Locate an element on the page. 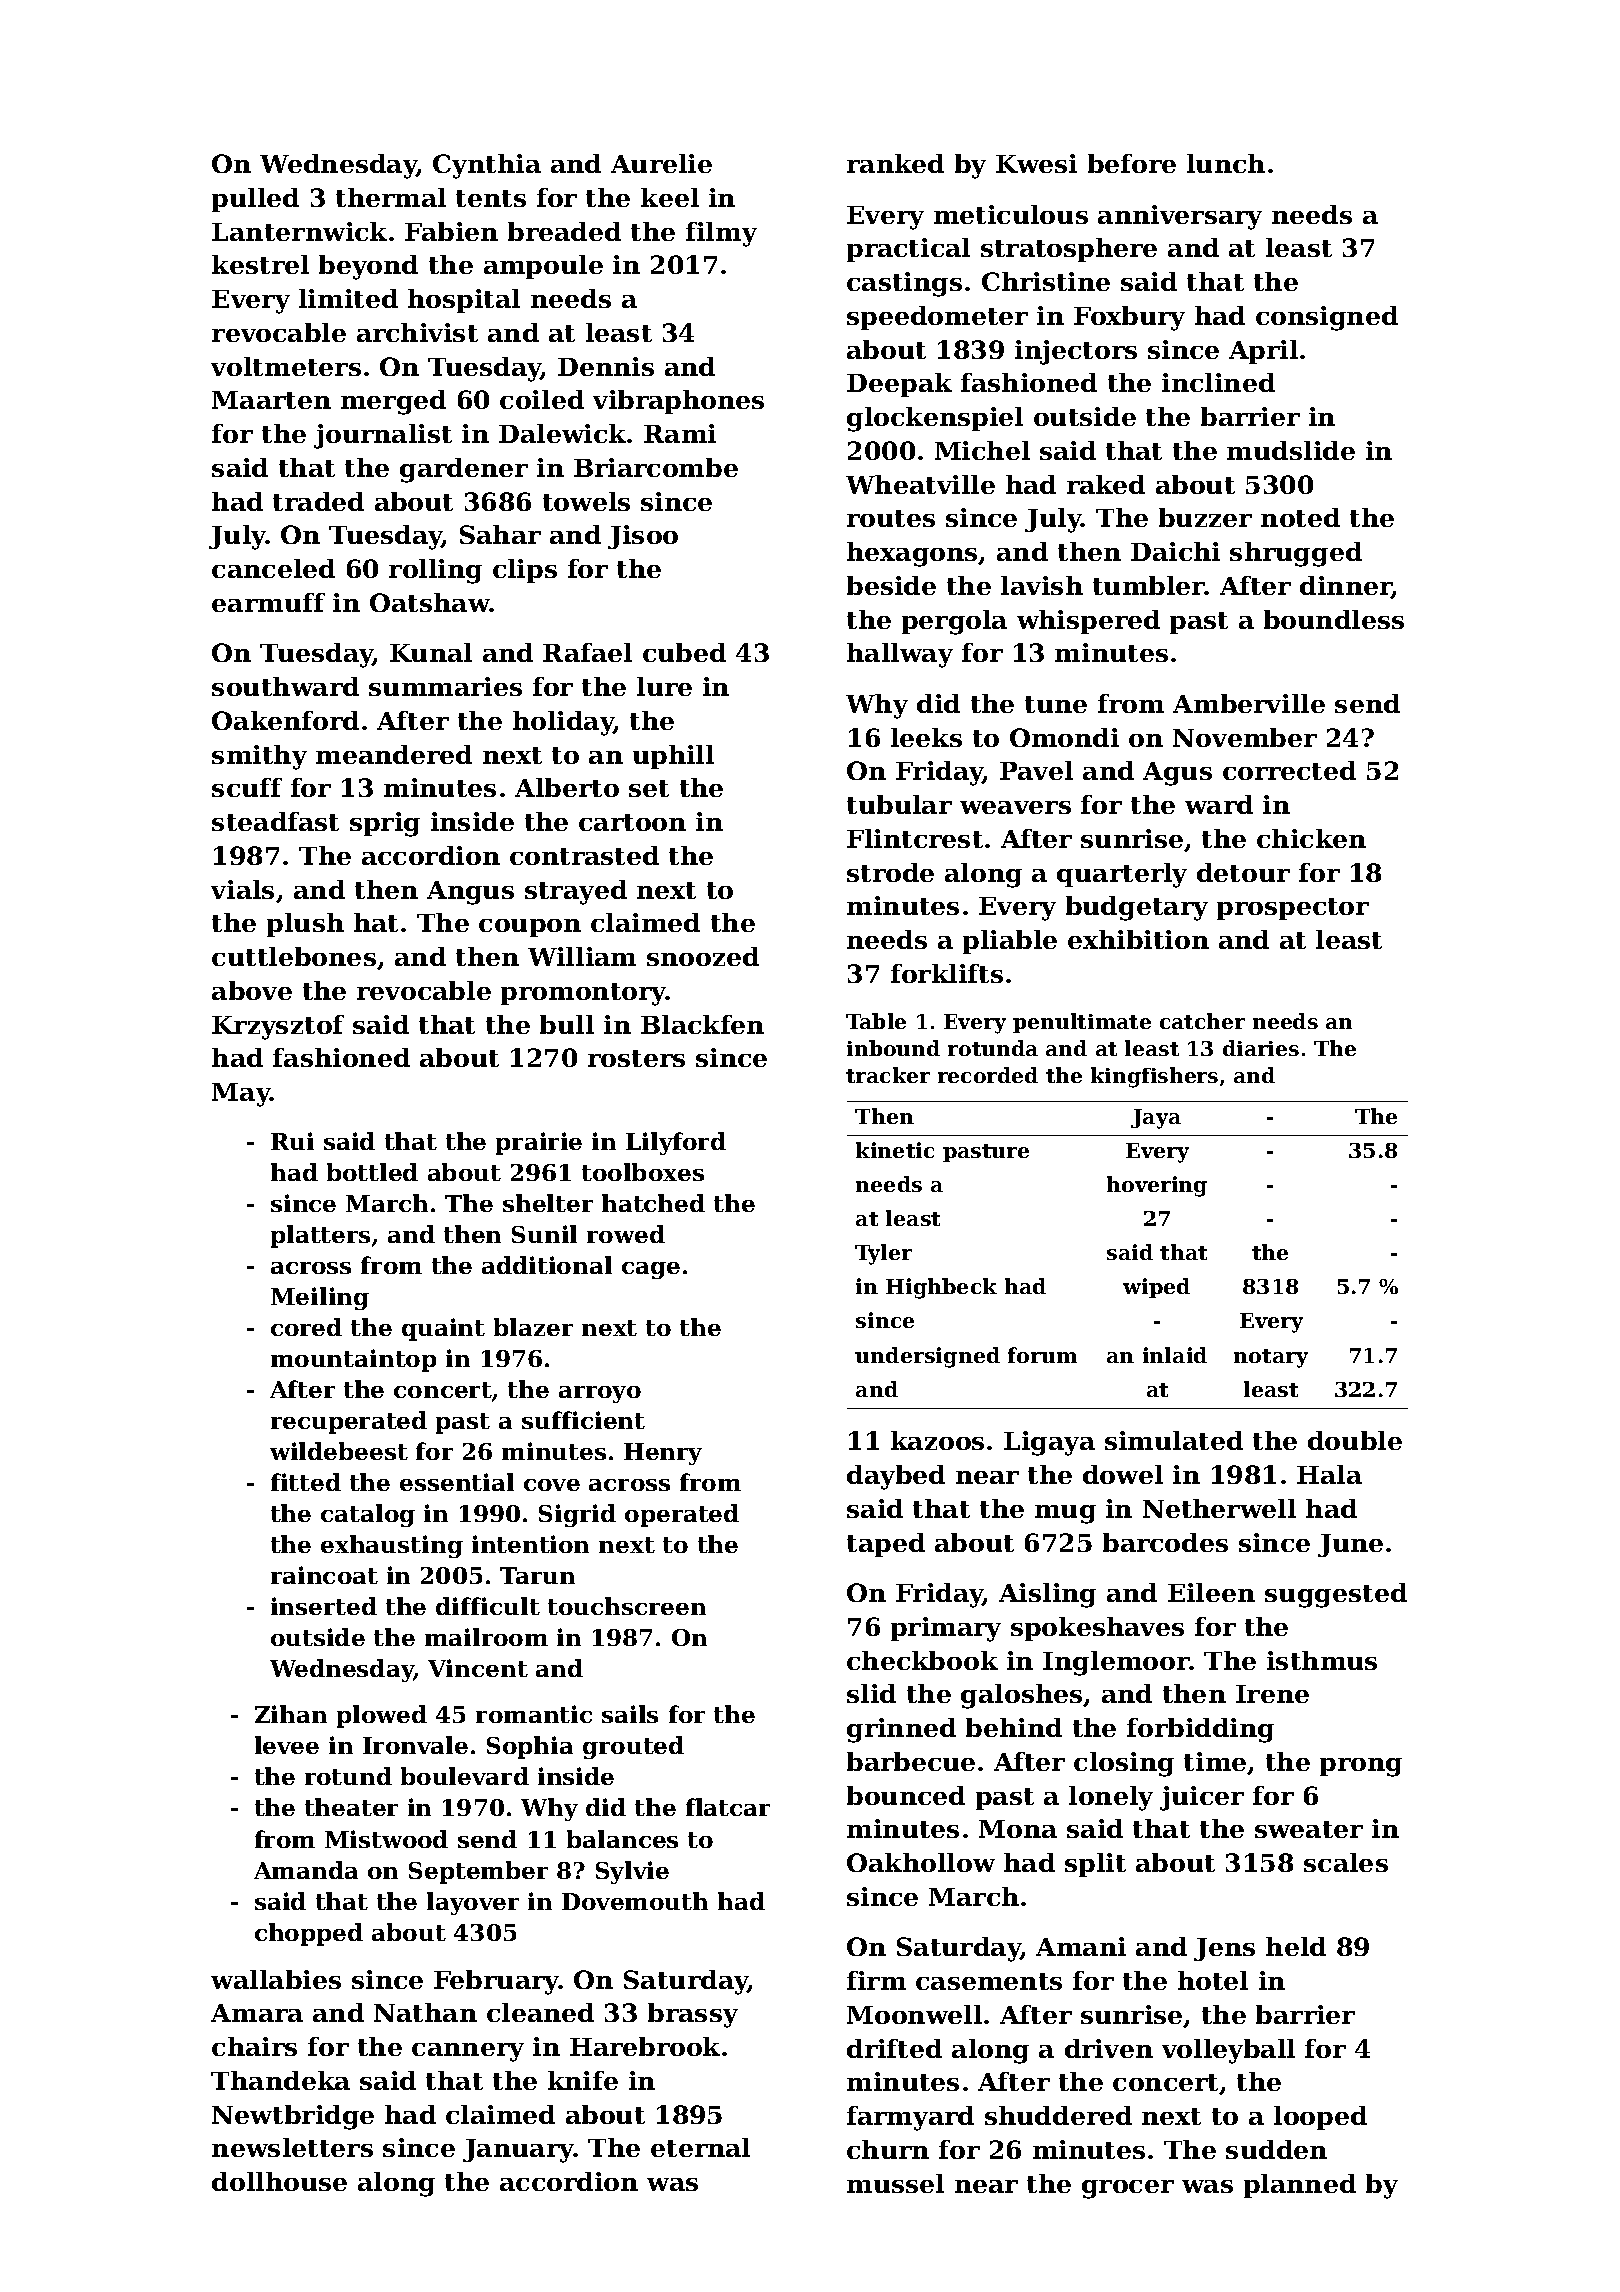  archivist is located at coordinates (417, 332).
